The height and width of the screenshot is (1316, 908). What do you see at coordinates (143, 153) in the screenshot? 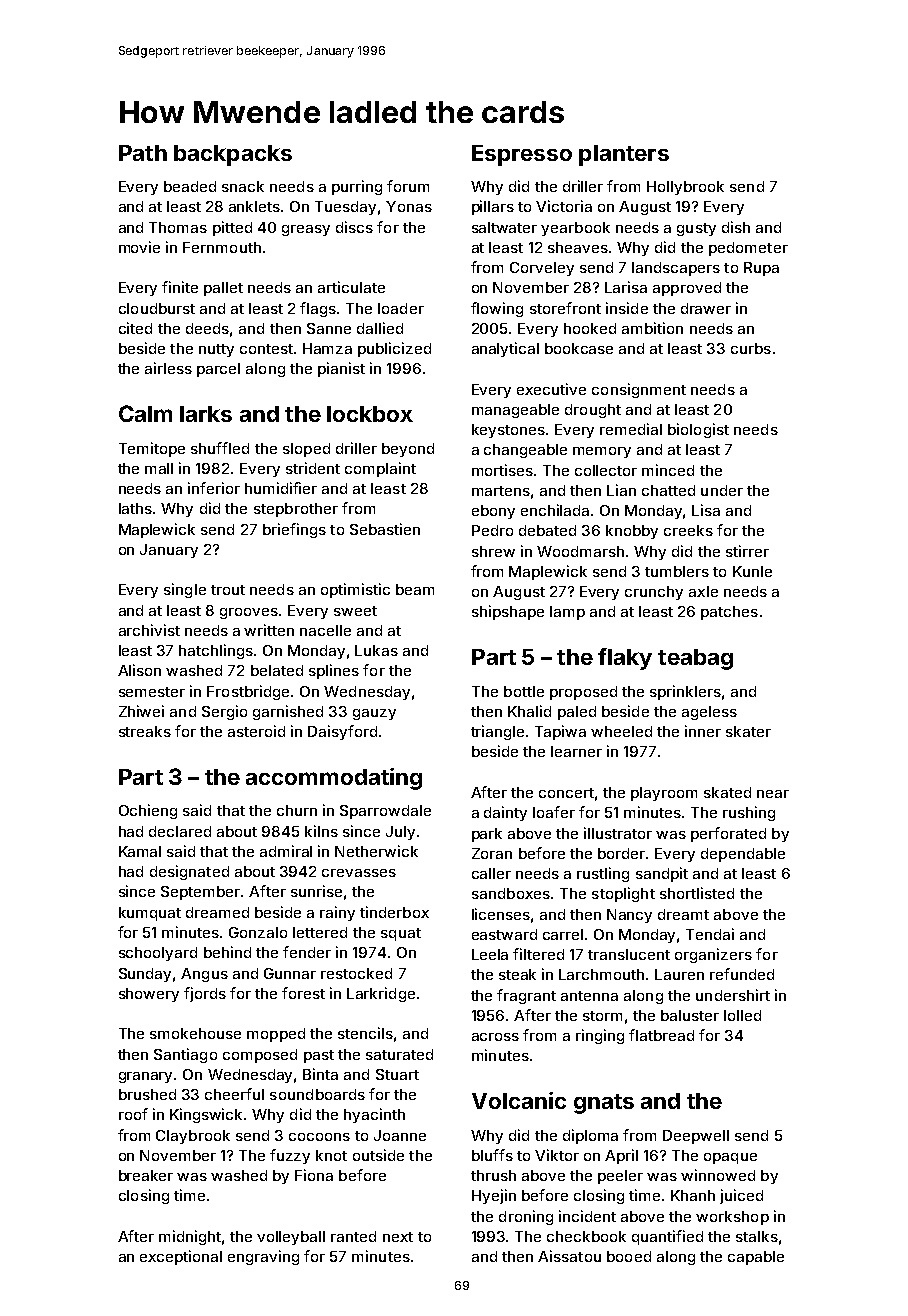
I see `Path` at bounding box center [143, 153].
